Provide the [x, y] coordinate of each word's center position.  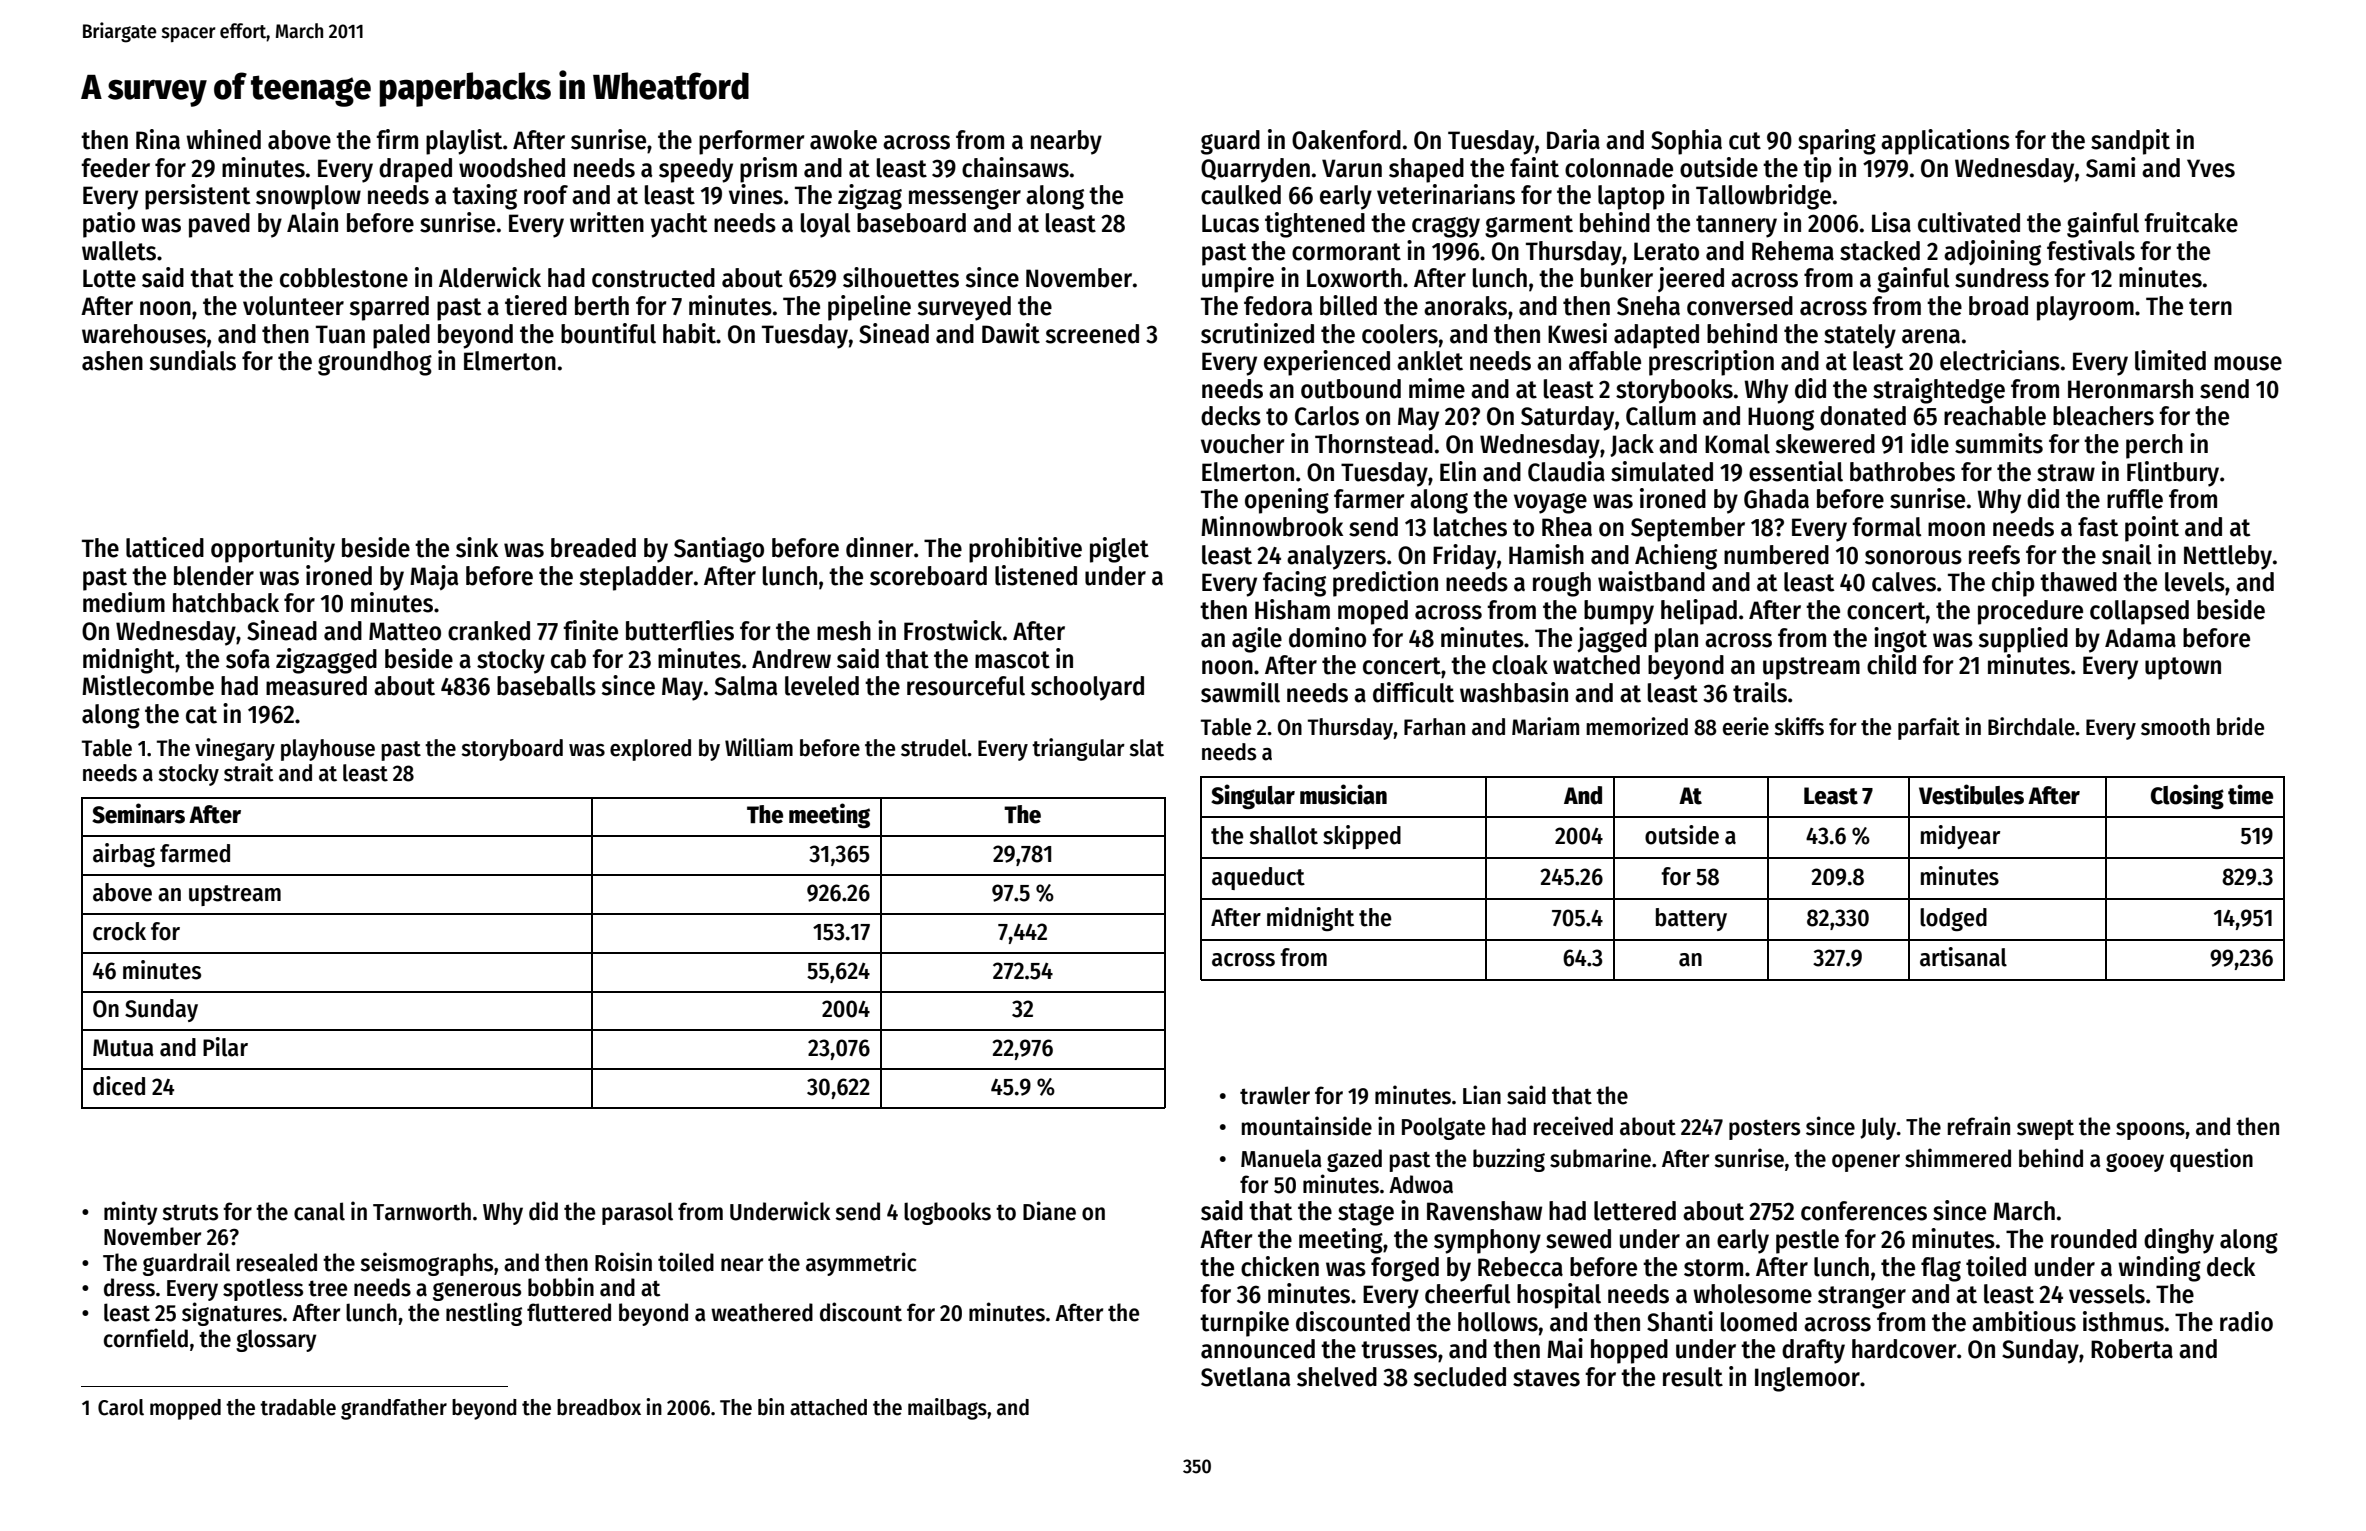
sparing [1837, 142]
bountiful [608, 333]
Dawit [1011, 333]
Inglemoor [1807, 1379]
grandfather [394, 1409]
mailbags [947, 1409]
